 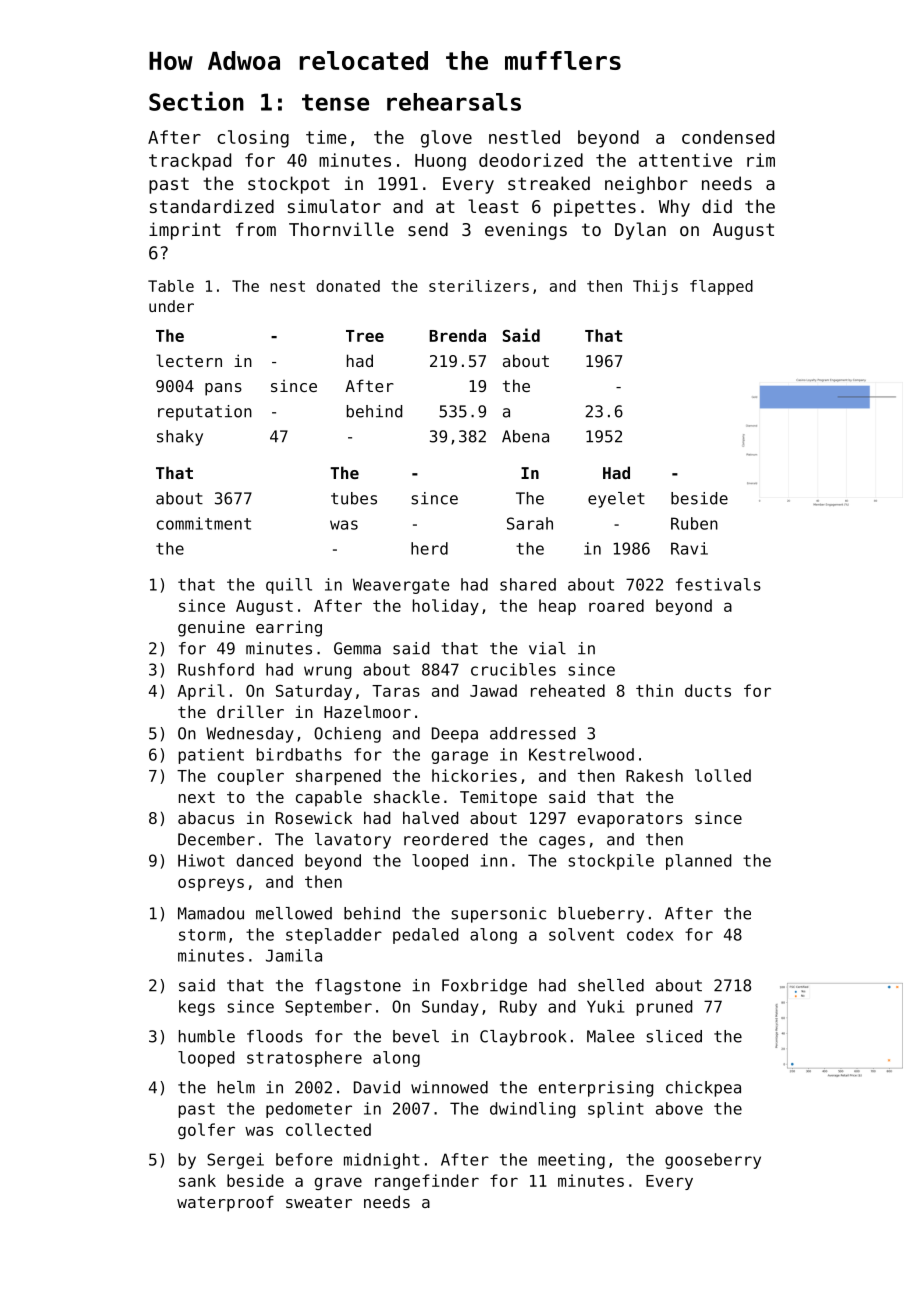 I want to click on ducts, so click(x=708, y=690).
